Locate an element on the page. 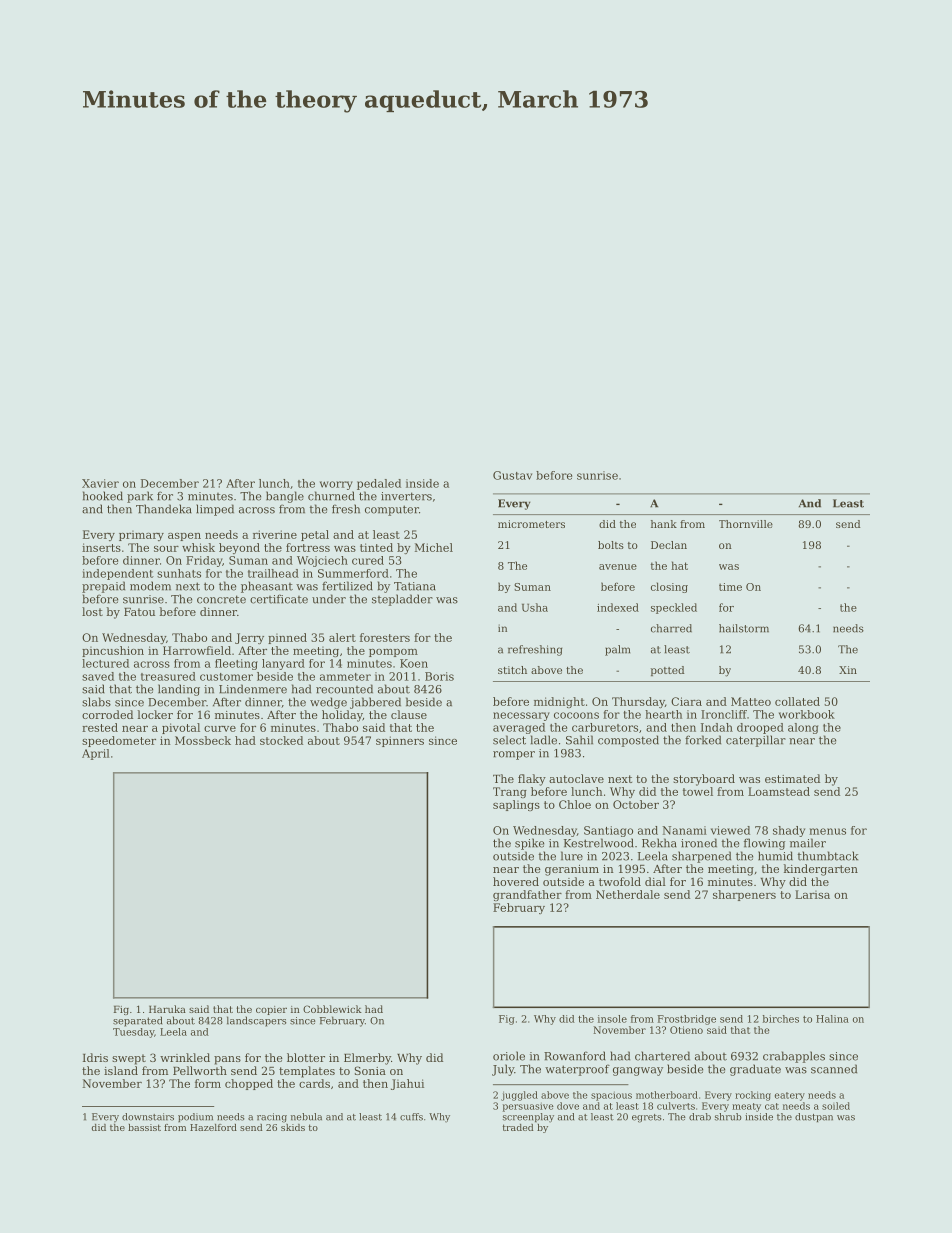  insole is located at coordinates (612, 1019).
